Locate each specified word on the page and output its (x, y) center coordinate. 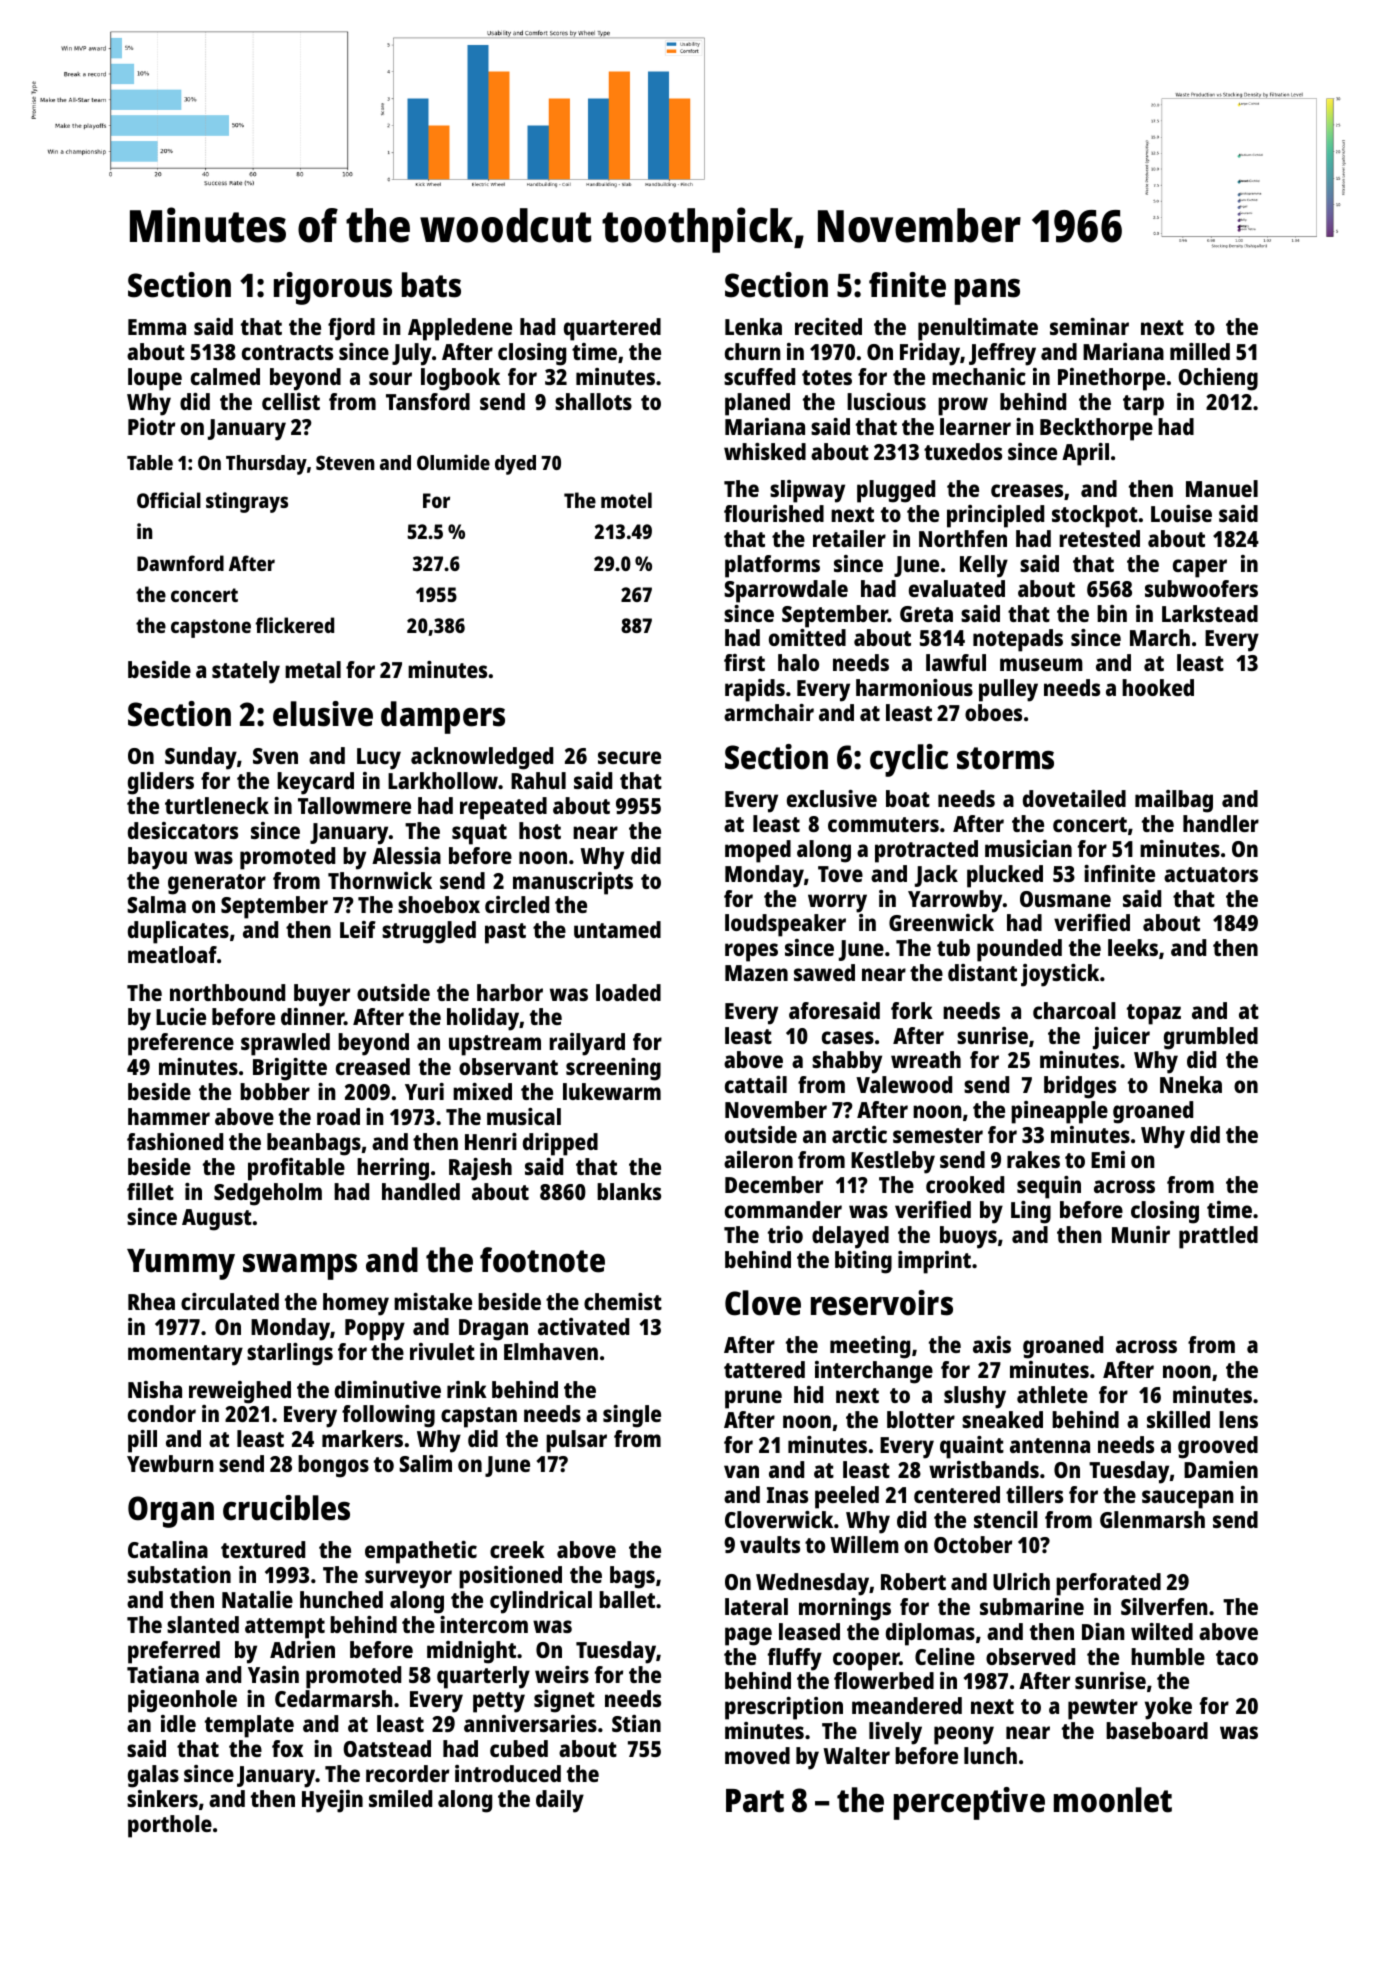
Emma (157, 327)
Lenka (753, 326)
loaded (628, 992)
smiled (400, 1798)
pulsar (576, 1441)
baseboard (1157, 1730)
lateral (756, 1606)
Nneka (1191, 1084)
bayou (157, 858)
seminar (1089, 326)
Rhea (151, 1301)
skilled (1178, 1419)
